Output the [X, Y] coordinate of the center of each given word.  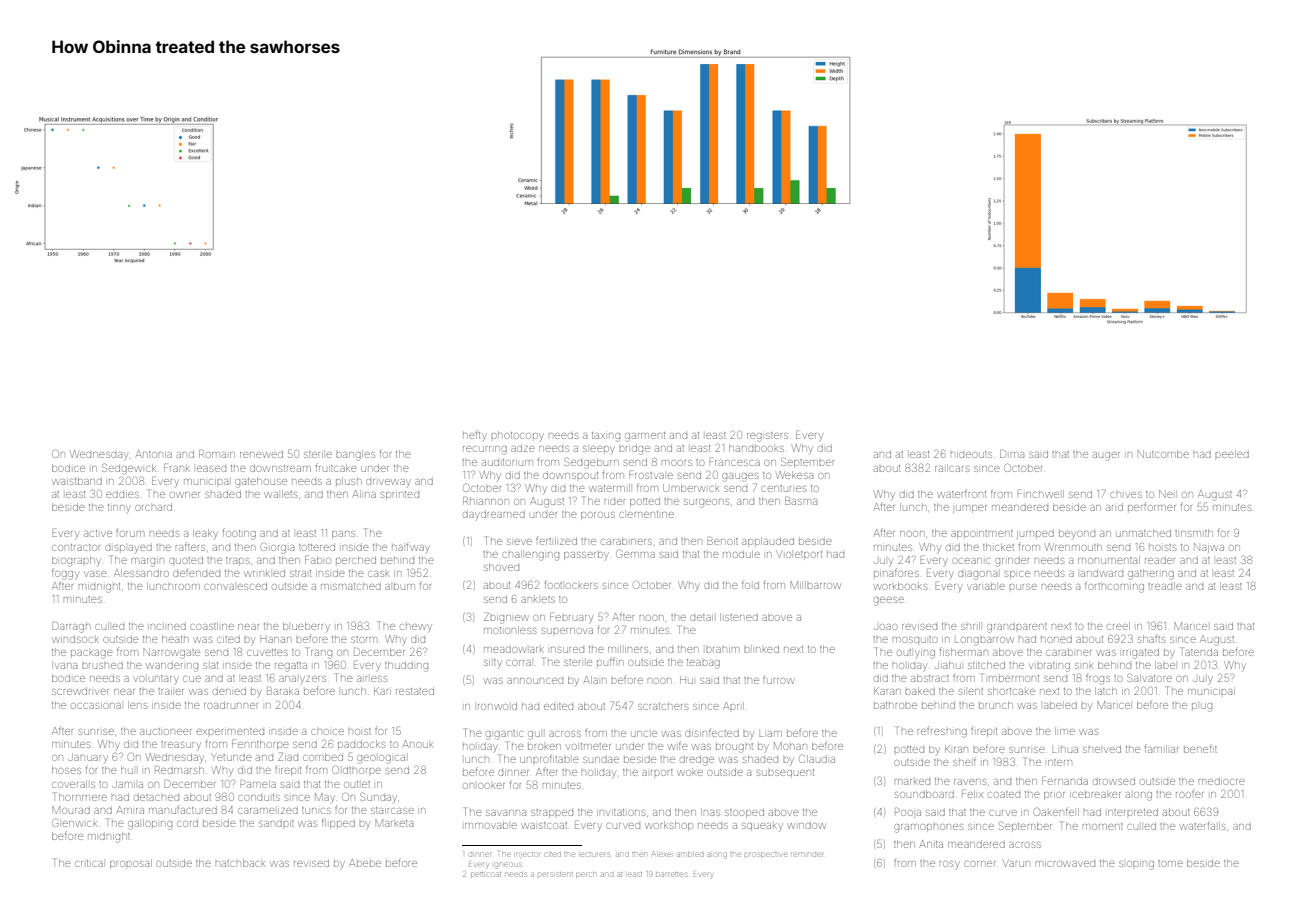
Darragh [71, 627]
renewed [261, 455]
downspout [570, 475]
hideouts [971, 454]
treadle [1165, 586]
